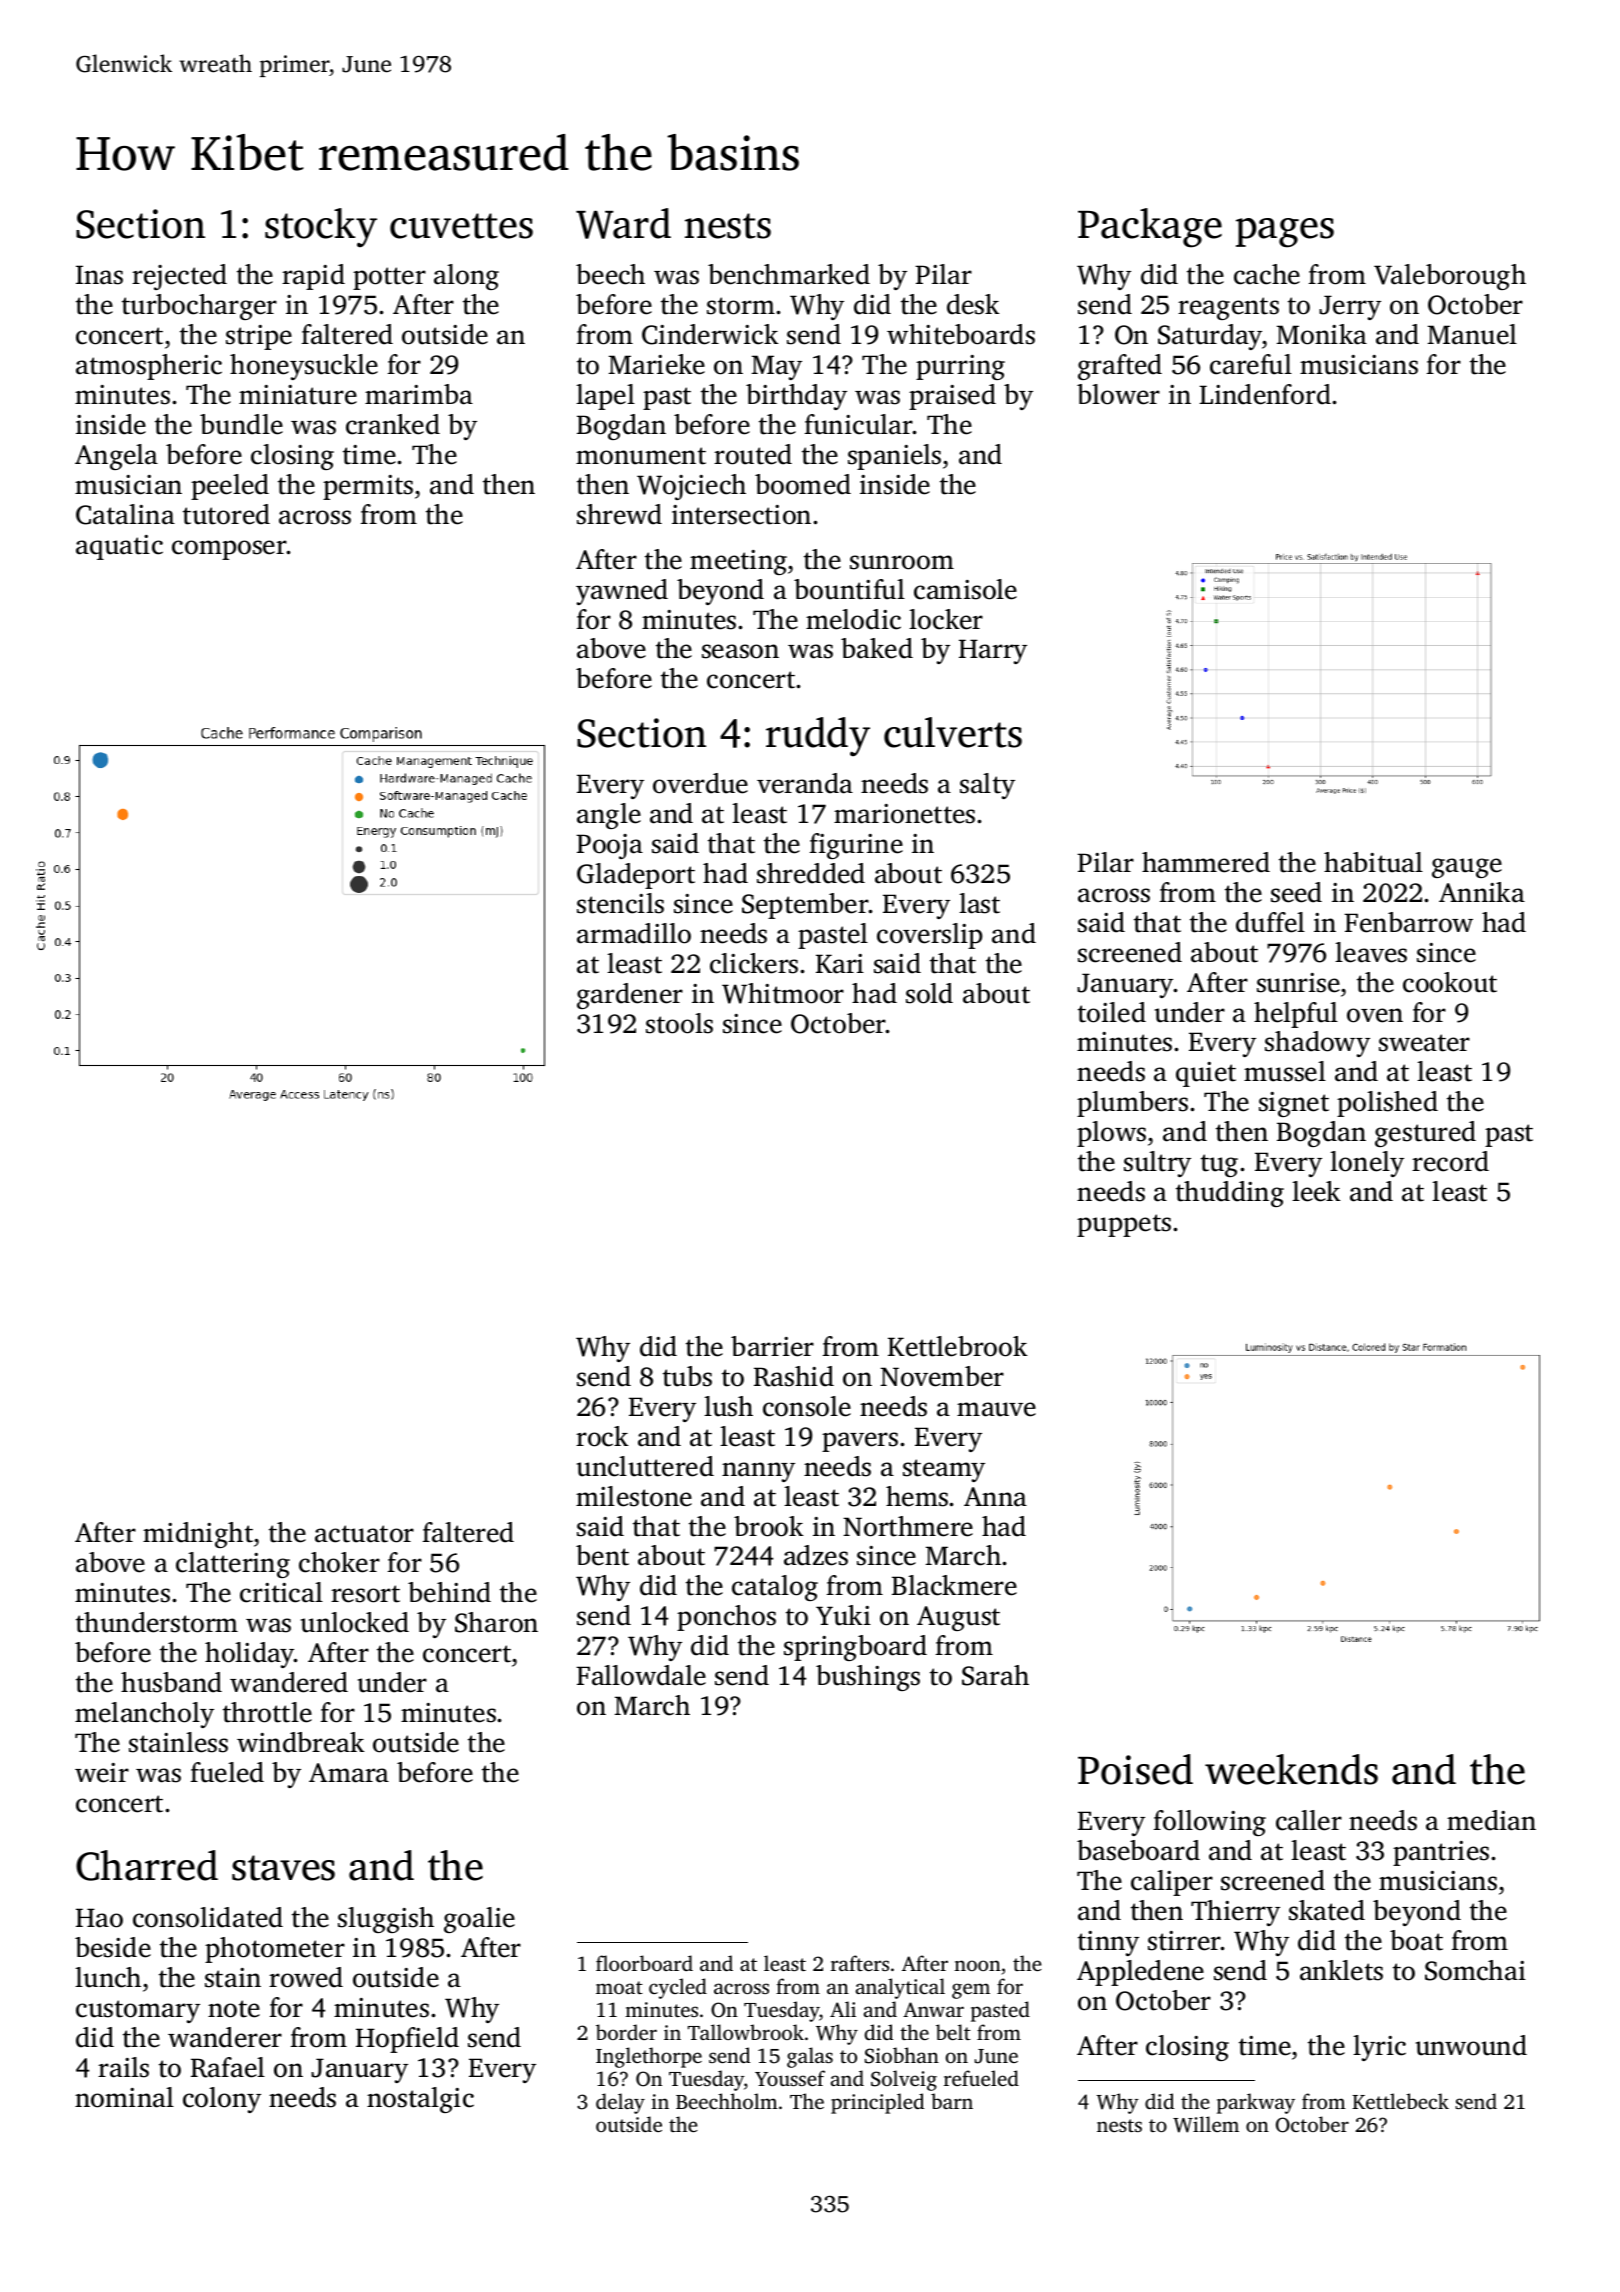 This document has width=1620, height=2292. I want to click on Anna, so click(995, 1497).
